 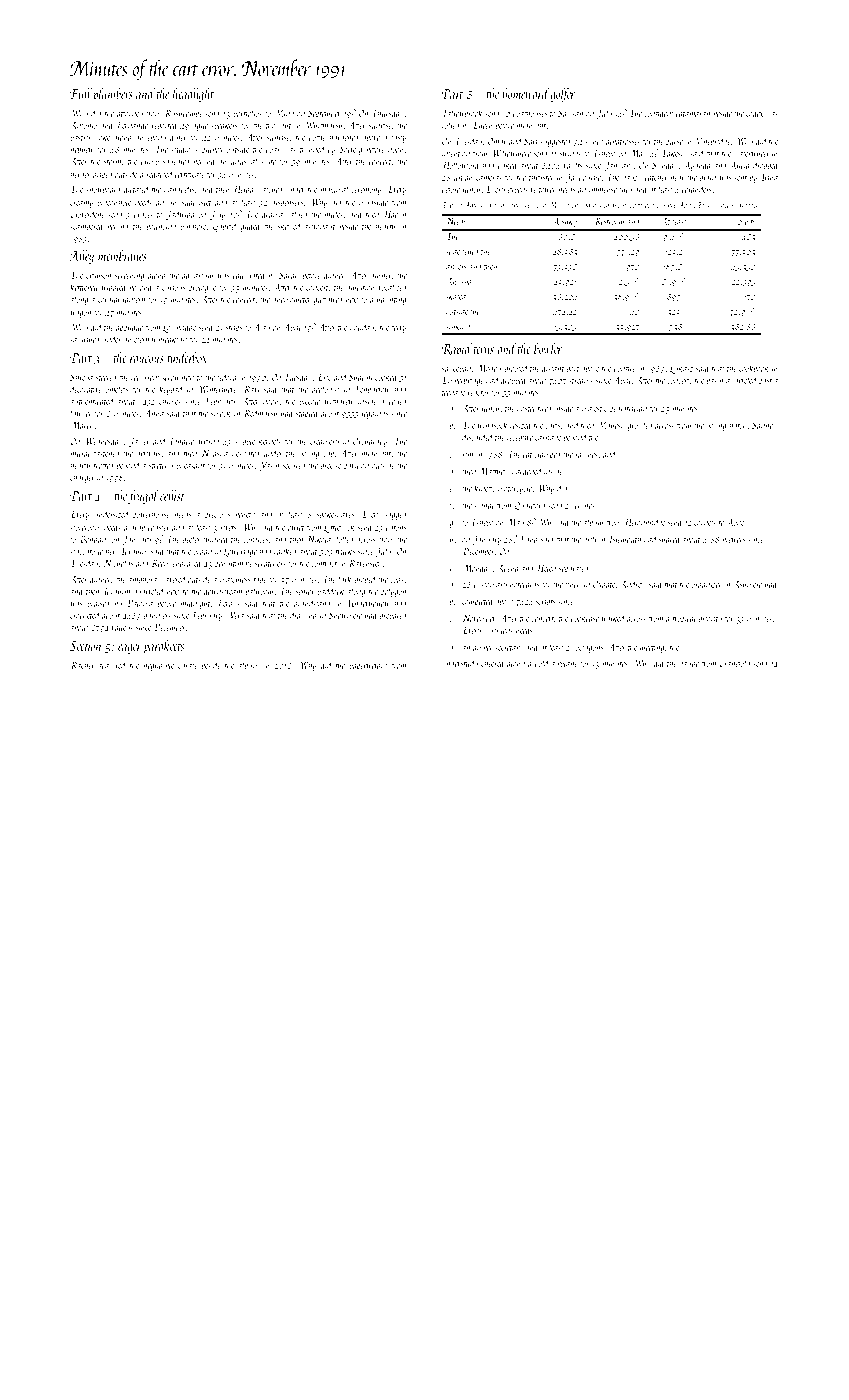 What do you see at coordinates (531, 141) in the screenshot?
I see `Sari` at bounding box center [531, 141].
